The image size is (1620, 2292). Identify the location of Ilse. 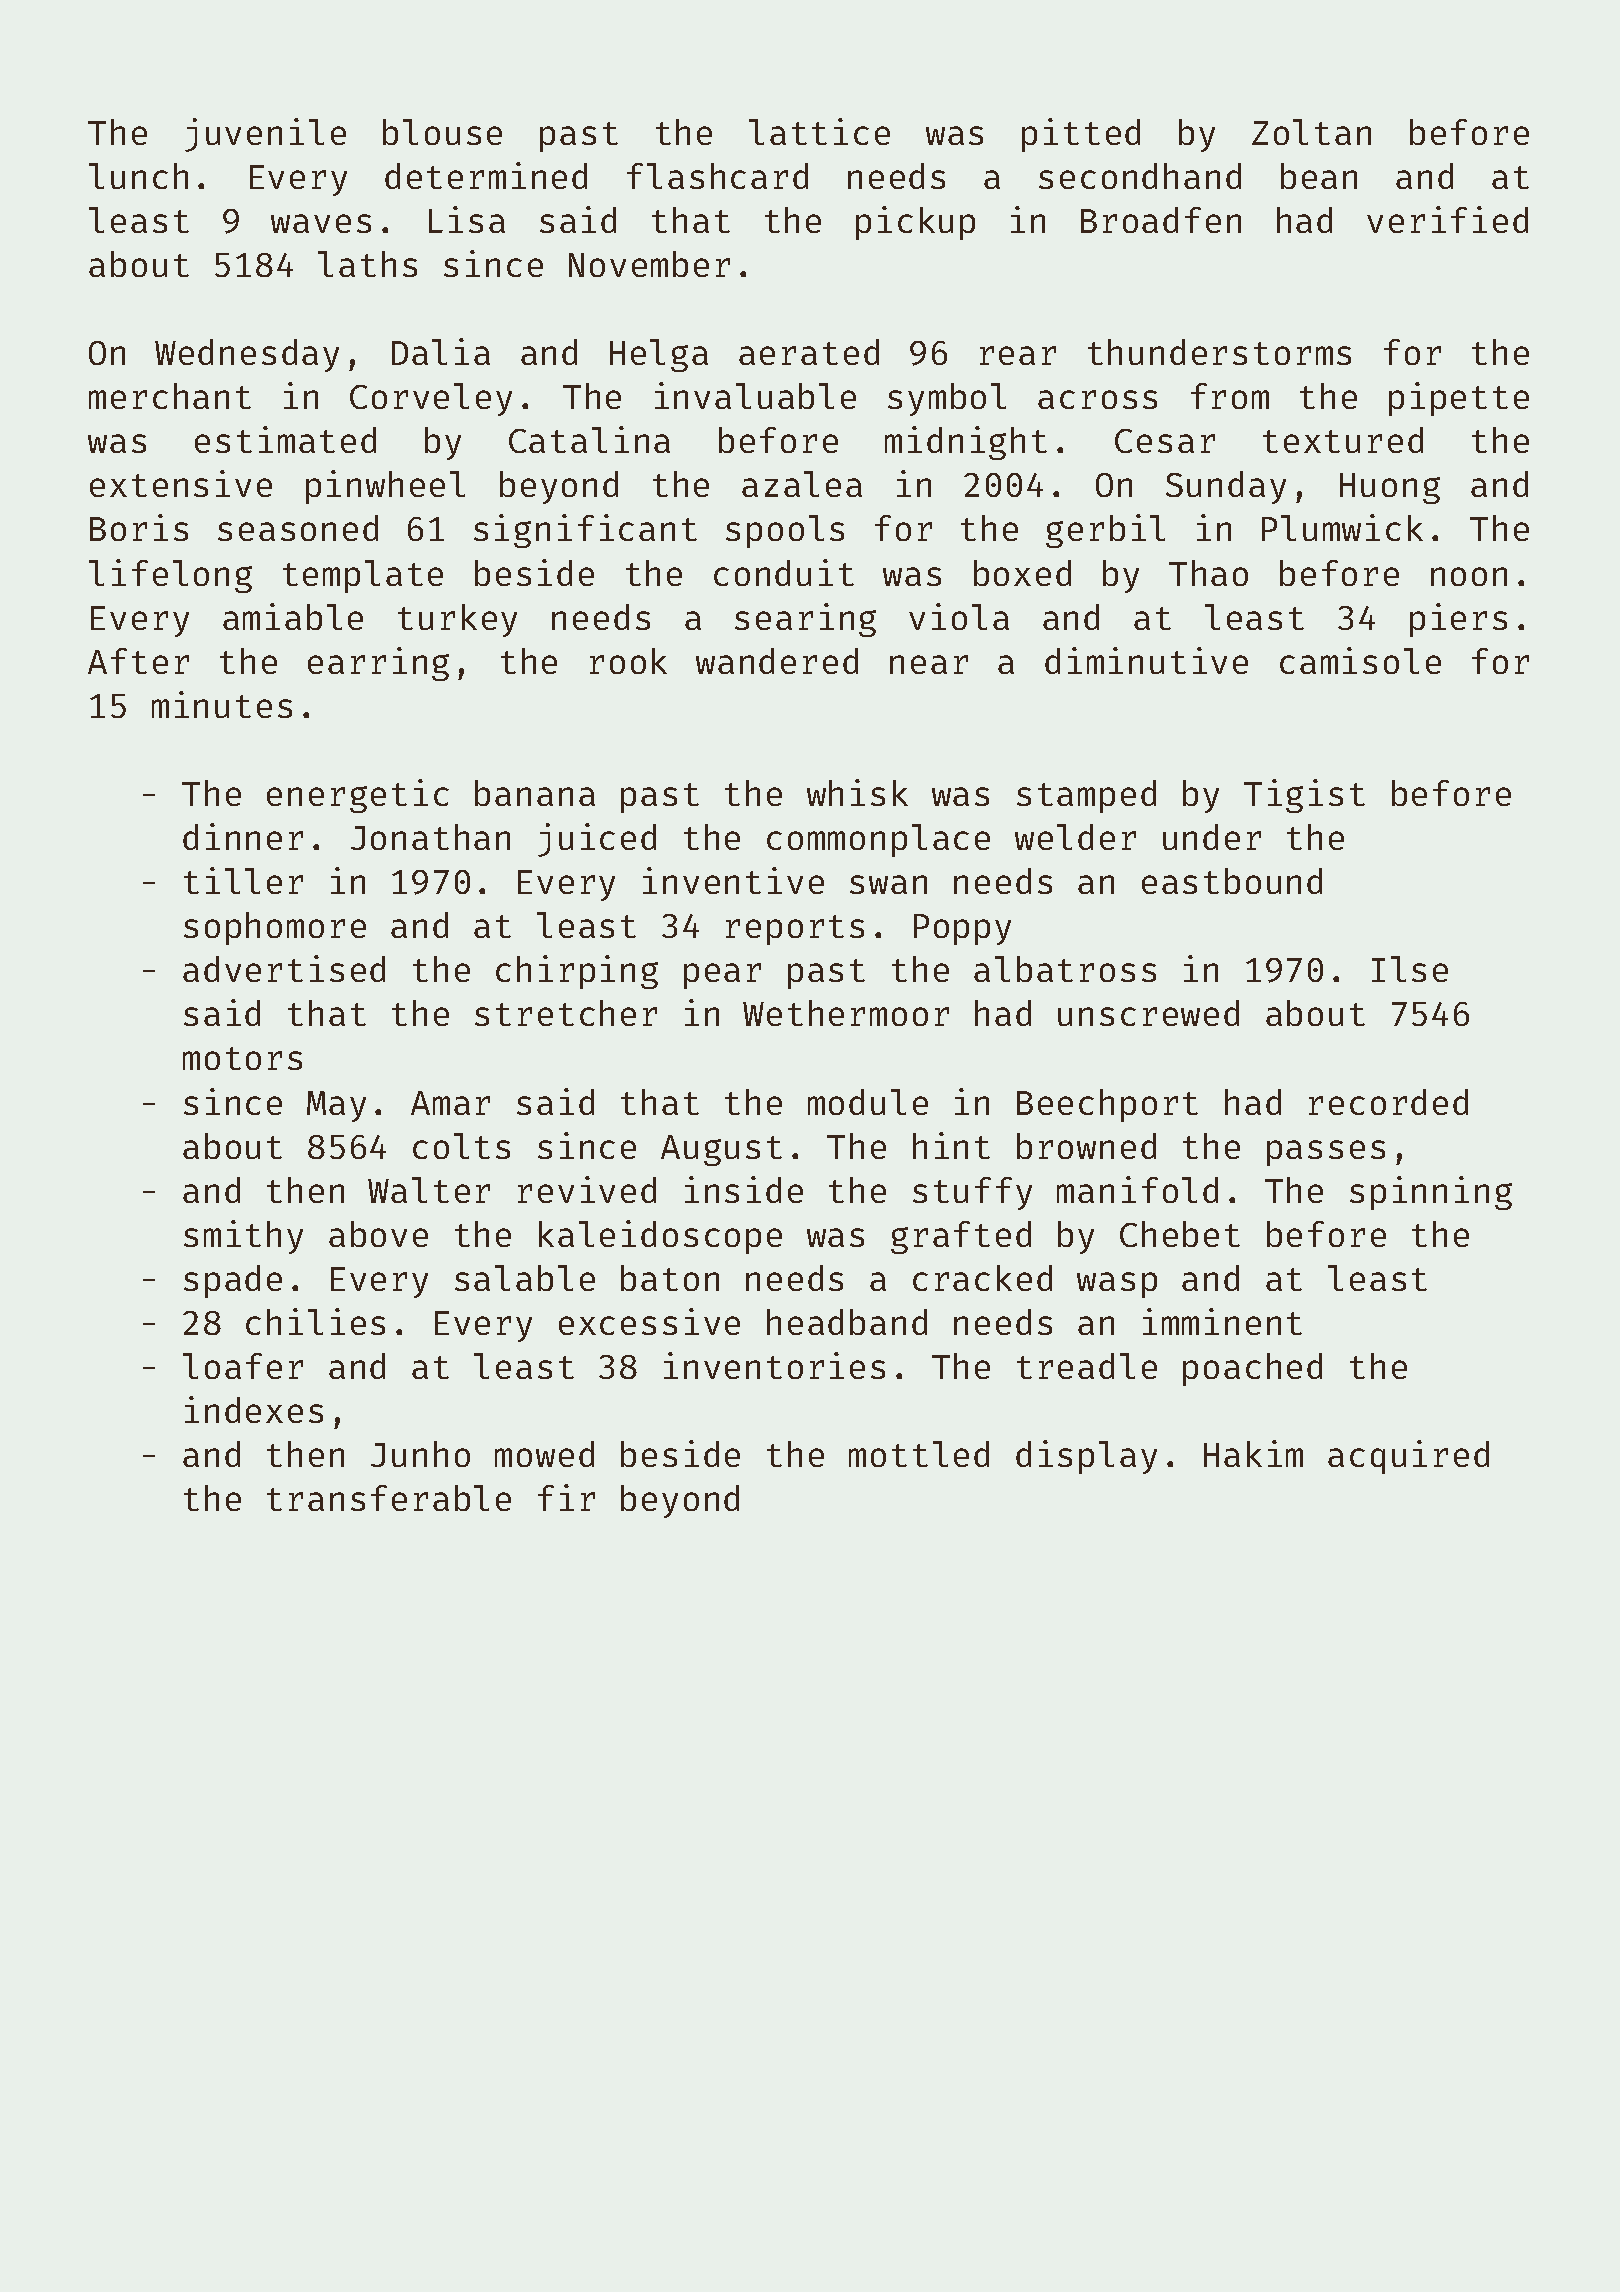
(1410, 969).
